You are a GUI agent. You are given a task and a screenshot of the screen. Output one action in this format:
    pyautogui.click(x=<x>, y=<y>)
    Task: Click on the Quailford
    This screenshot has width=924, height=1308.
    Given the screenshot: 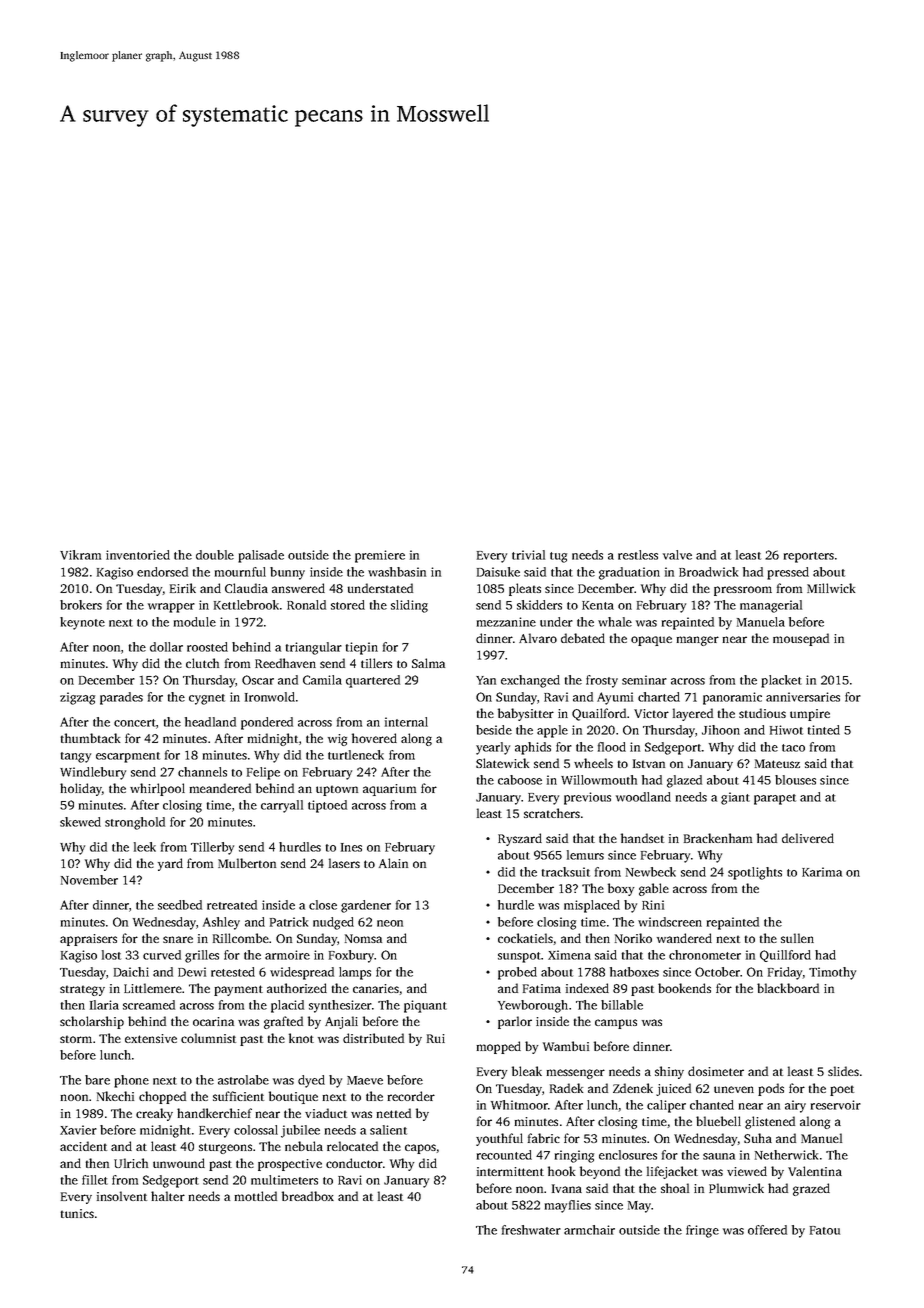 What is the action you would take?
    pyautogui.click(x=599, y=714)
